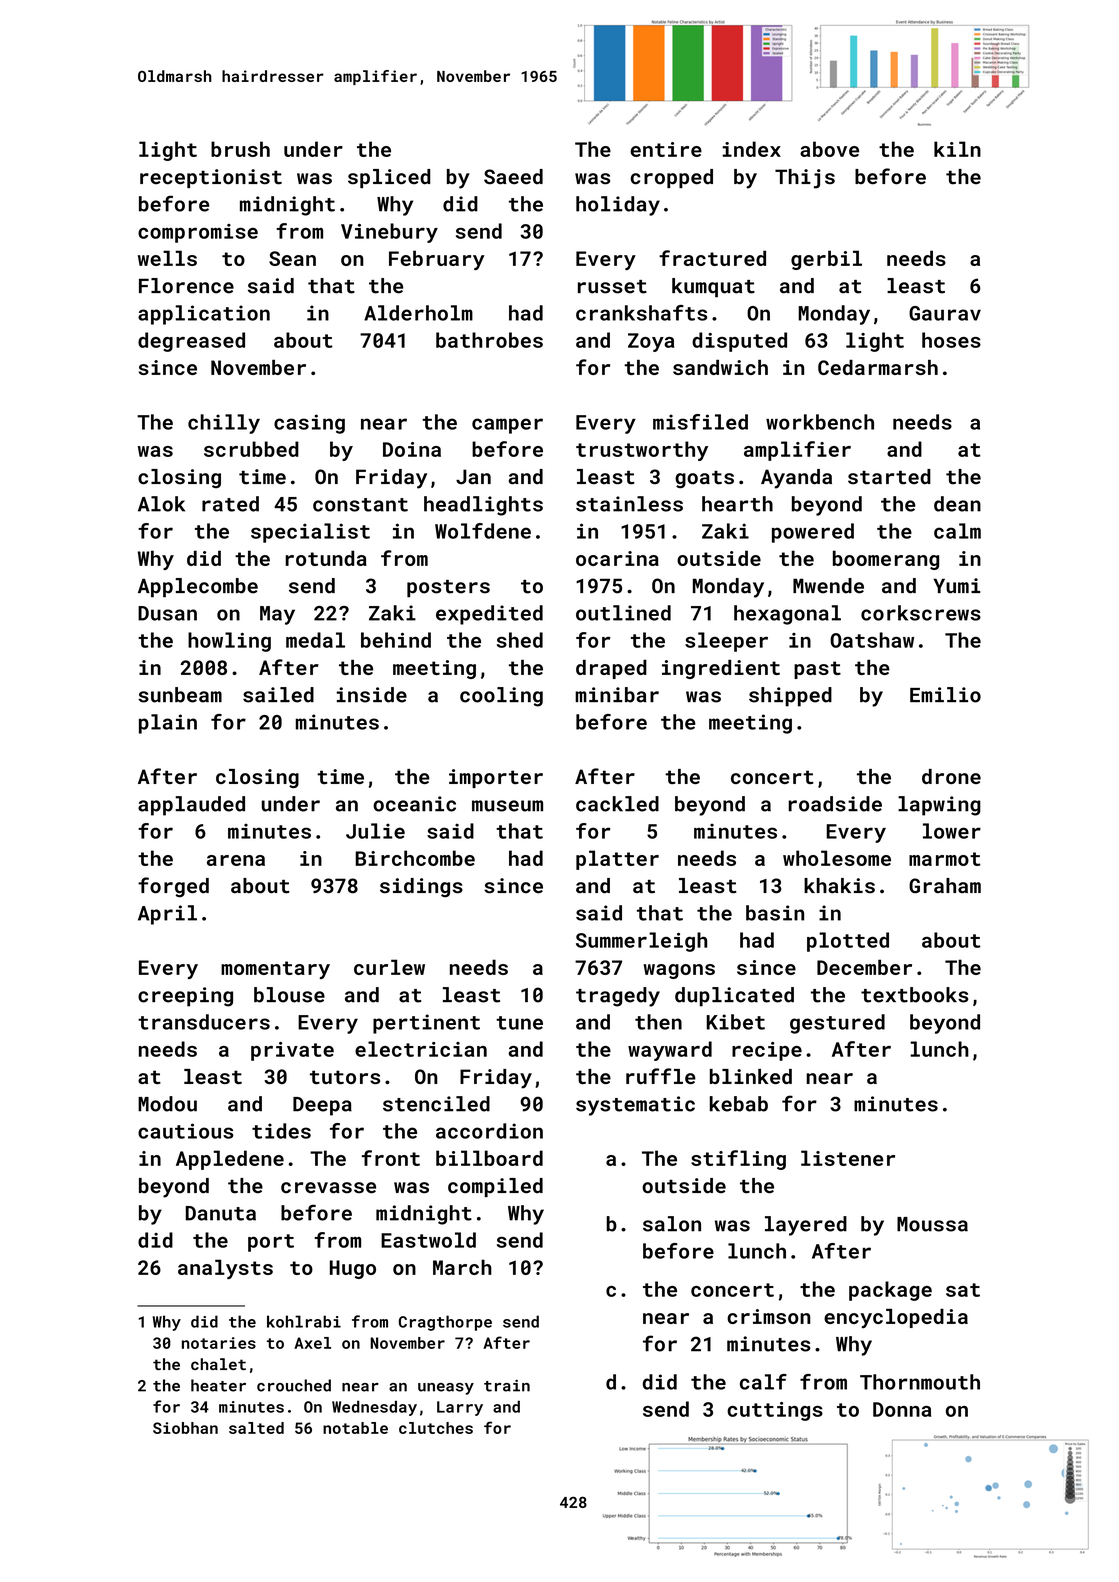  I want to click on receptionist, so click(211, 178).
